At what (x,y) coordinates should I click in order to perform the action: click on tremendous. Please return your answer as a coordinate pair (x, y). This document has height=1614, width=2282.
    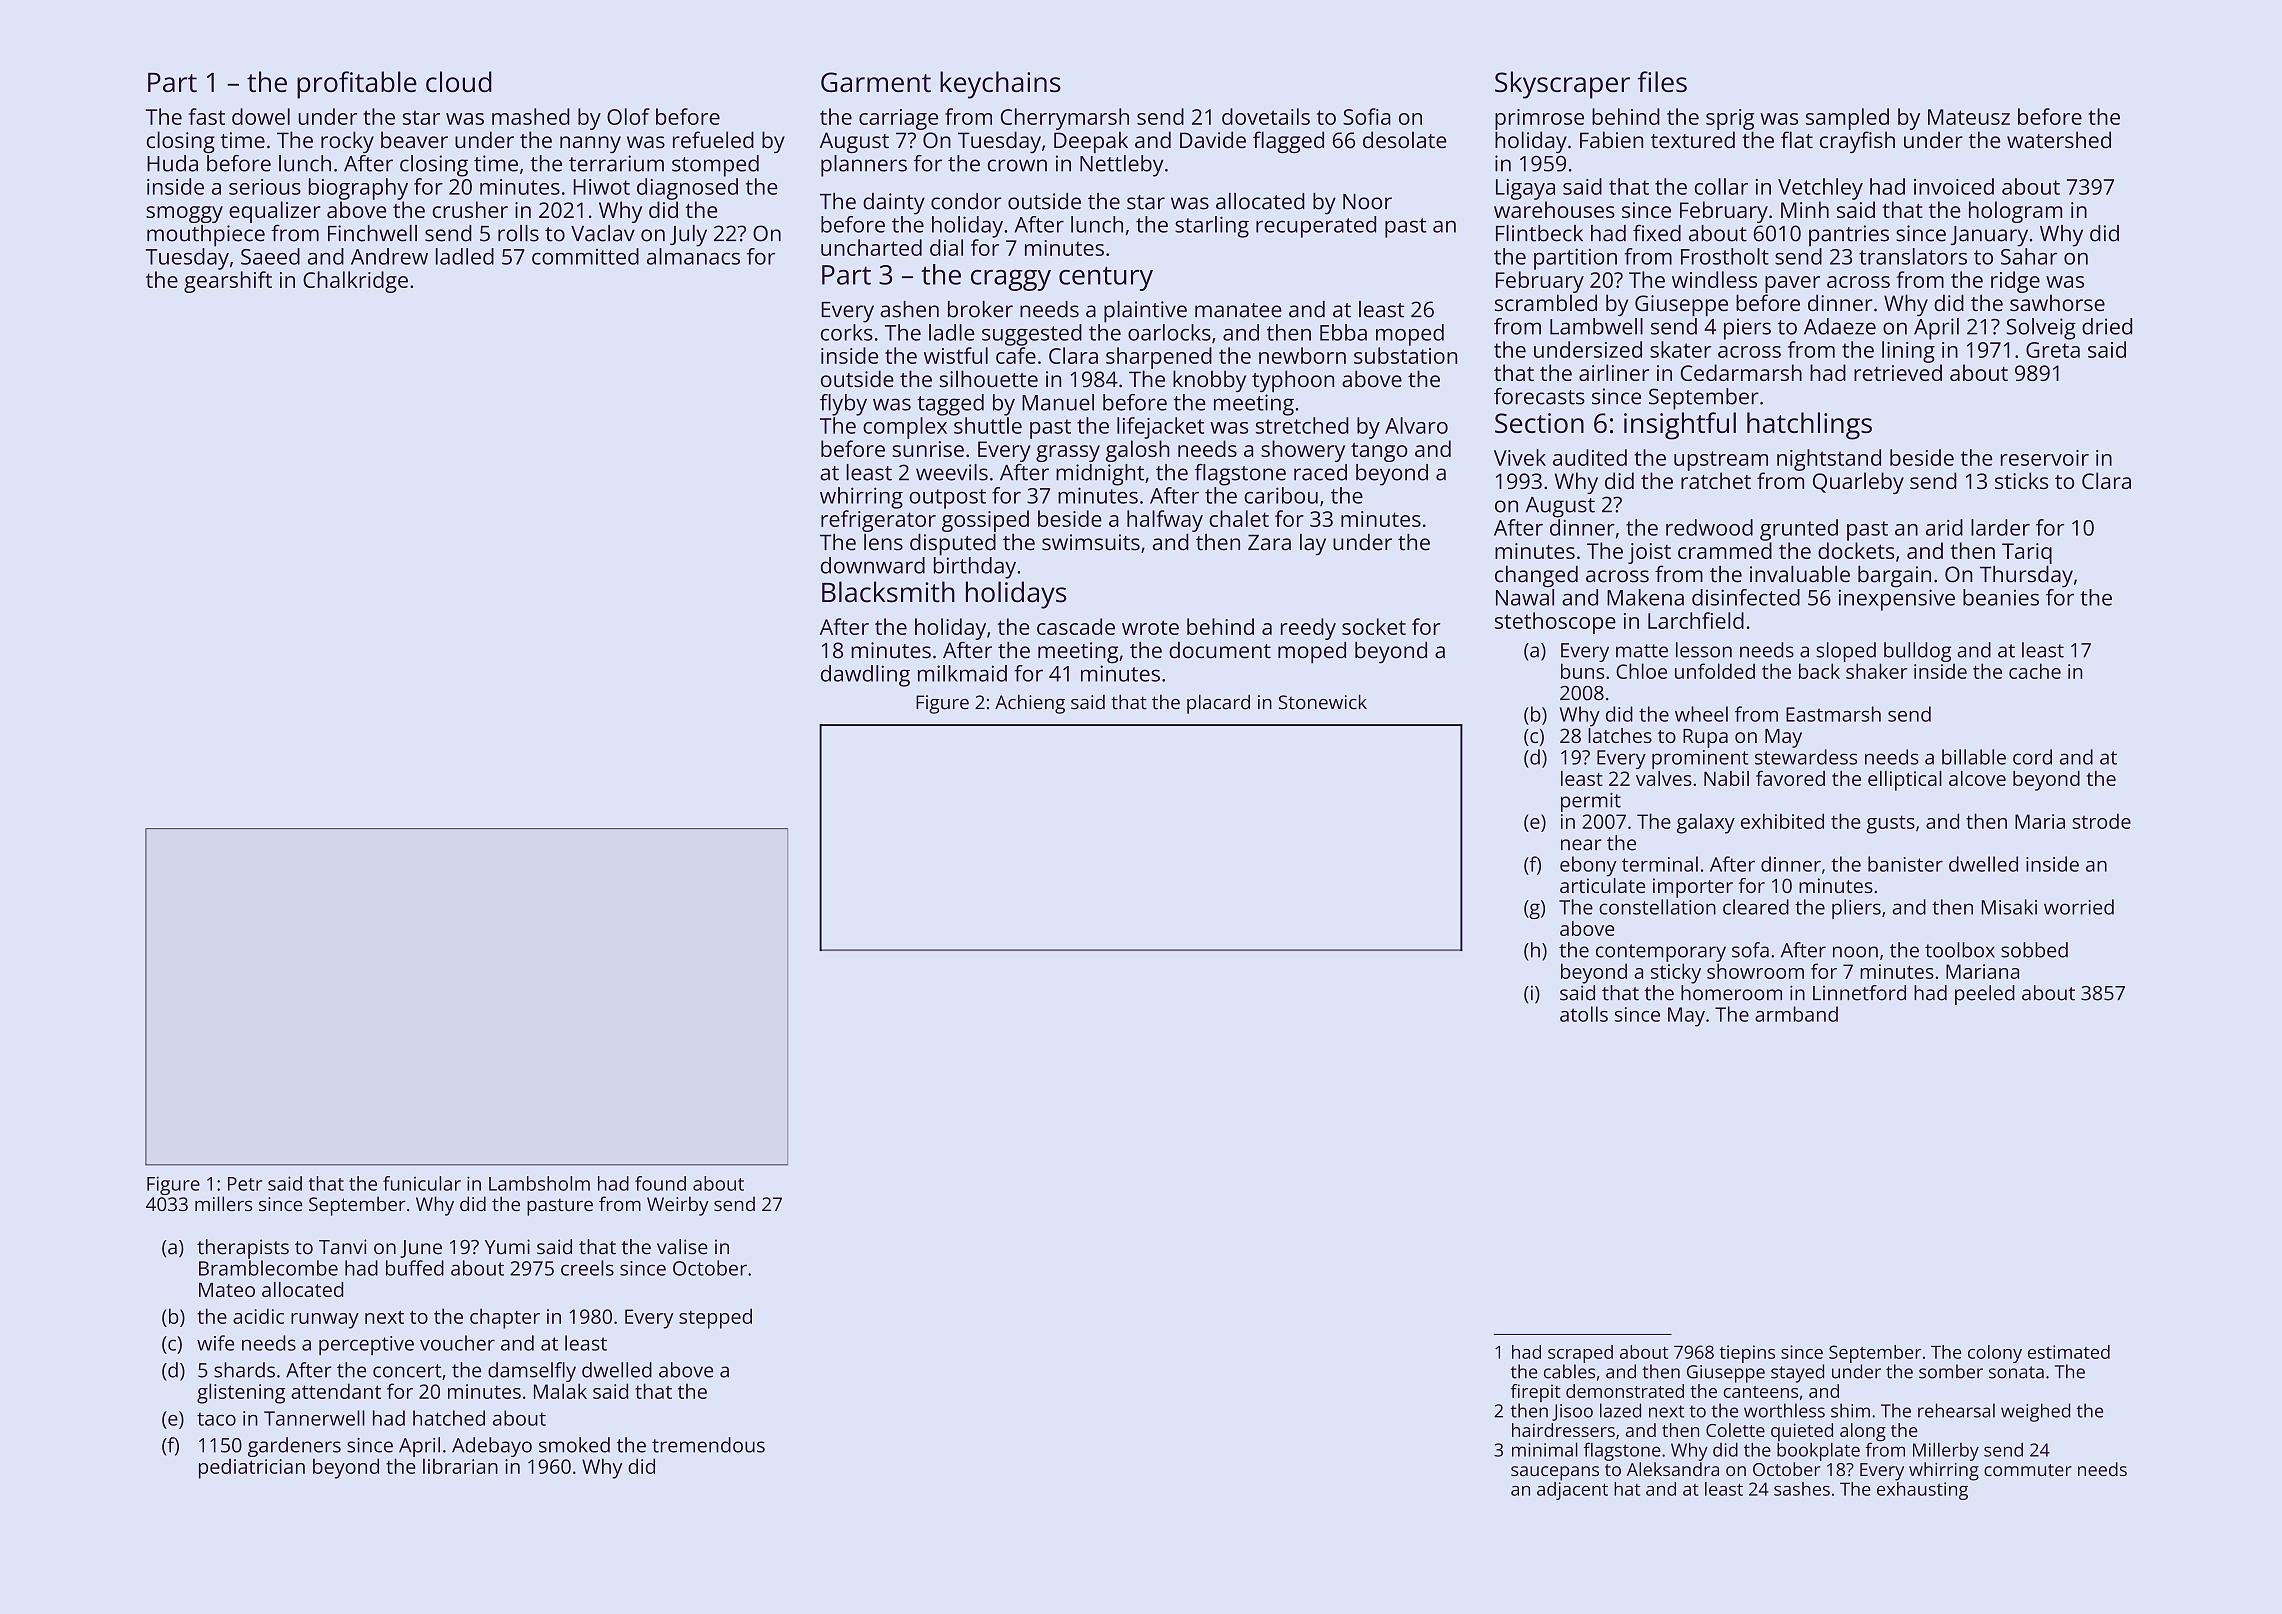
    Looking at the image, I should click on (708, 1445).
